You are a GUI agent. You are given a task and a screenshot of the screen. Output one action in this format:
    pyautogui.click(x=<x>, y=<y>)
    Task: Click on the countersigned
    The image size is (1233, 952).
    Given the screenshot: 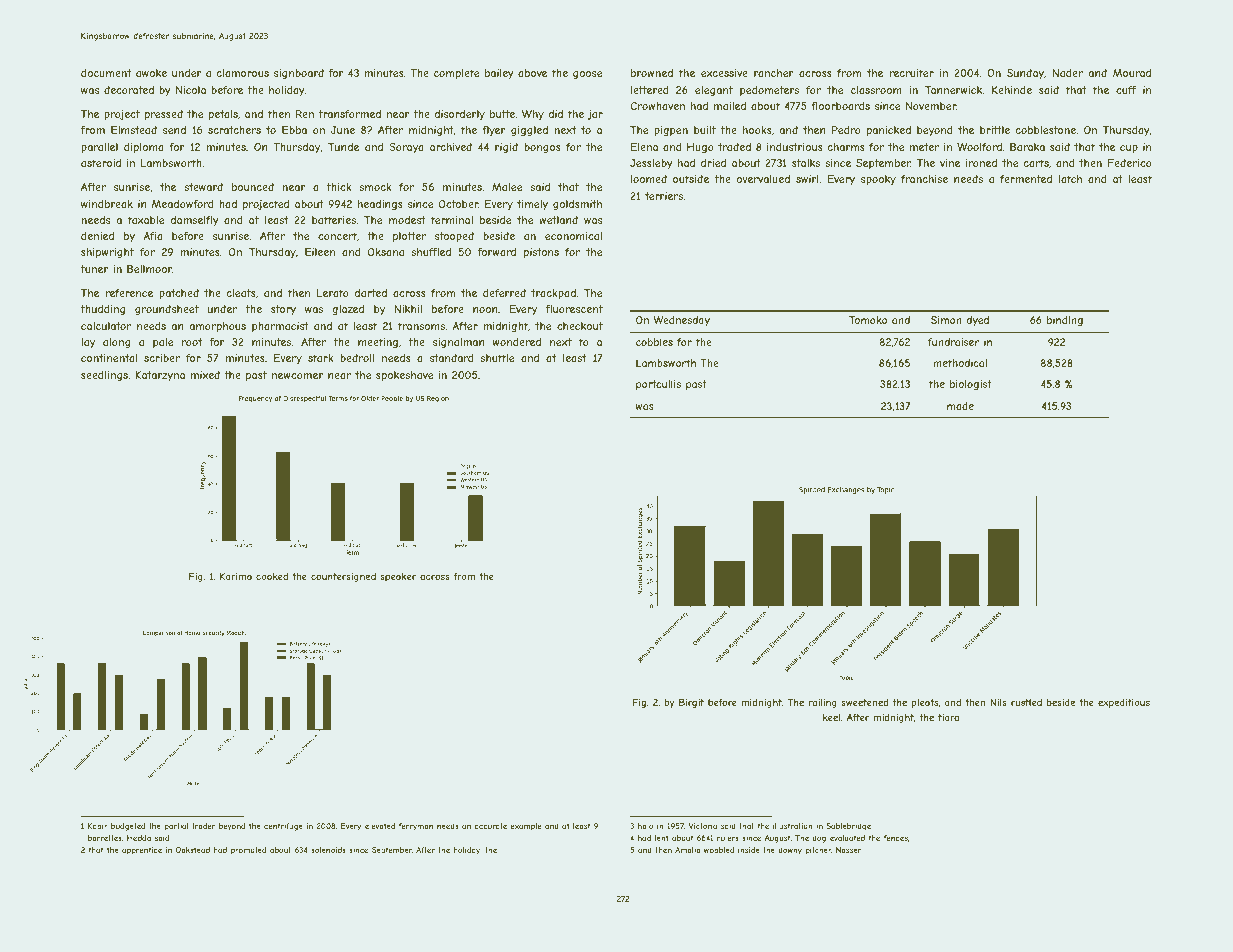 What is the action you would take?
    pyautogui.click(x=343, y=577)
